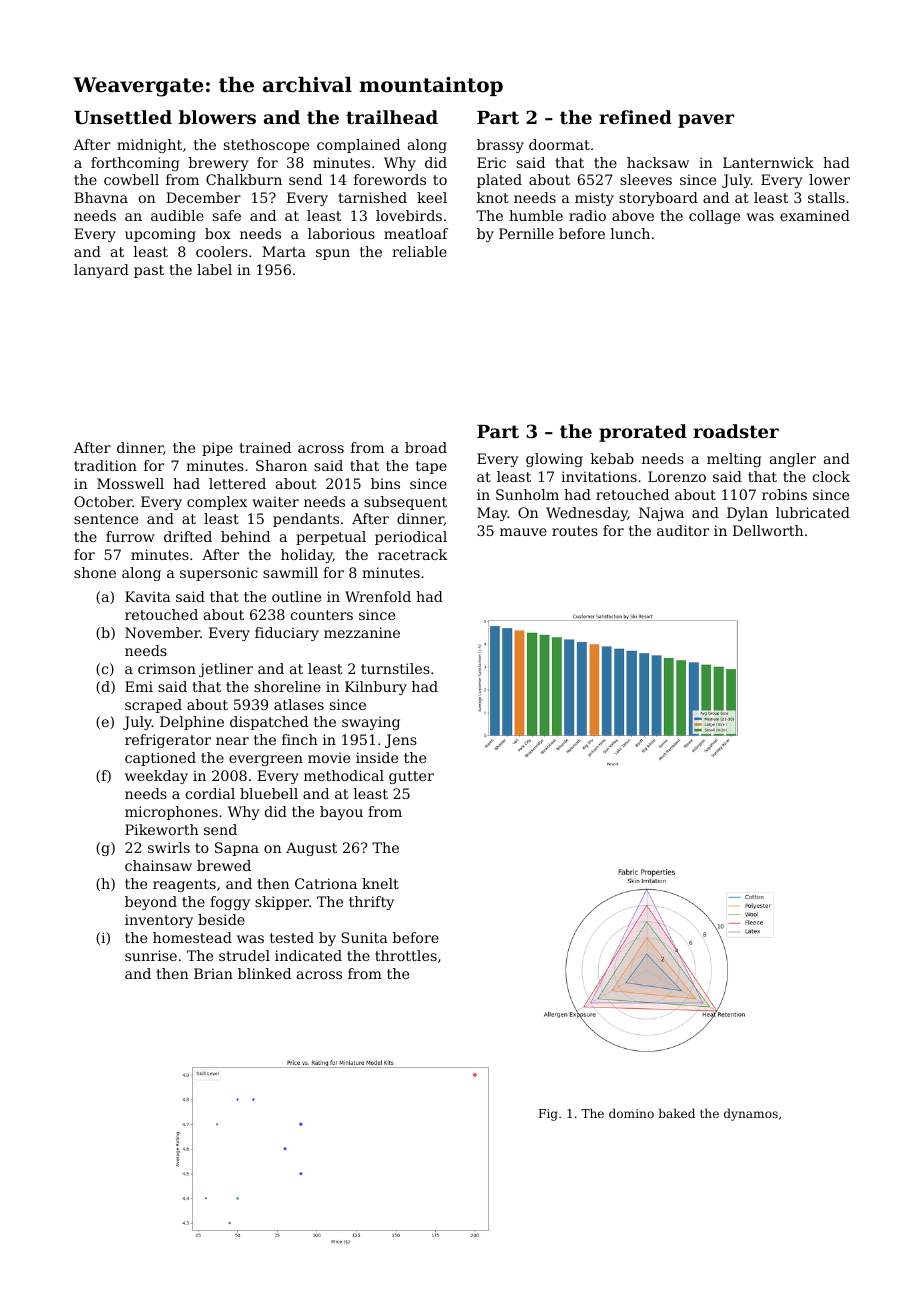 This document has height=1308, width=924. I want to click on paver, so click(706, 121).
